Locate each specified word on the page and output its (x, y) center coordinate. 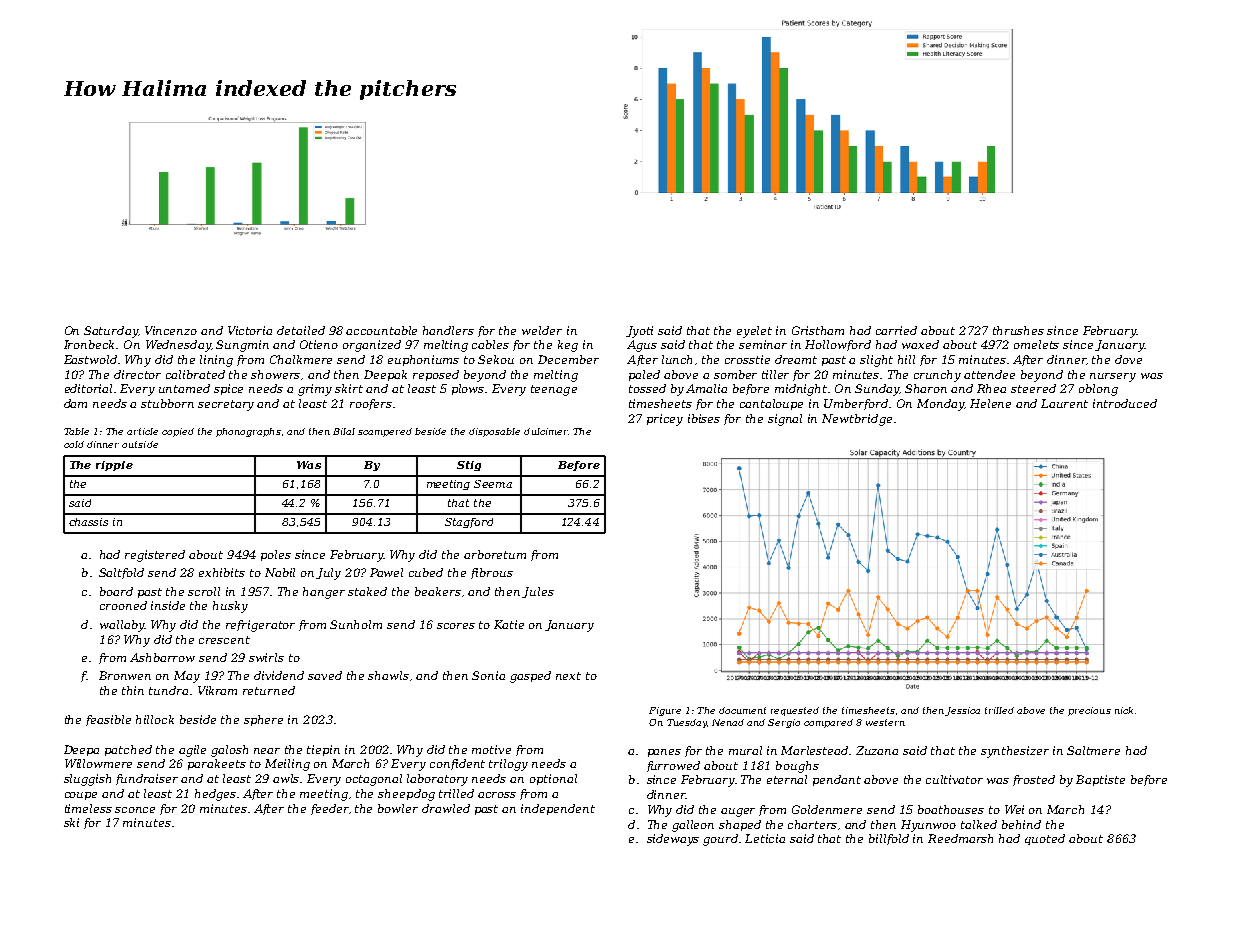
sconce (135, 810)
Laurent (1064, 403)
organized (372, 346)
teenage (554, 390)
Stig (469, 466)
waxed (920, 344)
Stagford (469, 523)
